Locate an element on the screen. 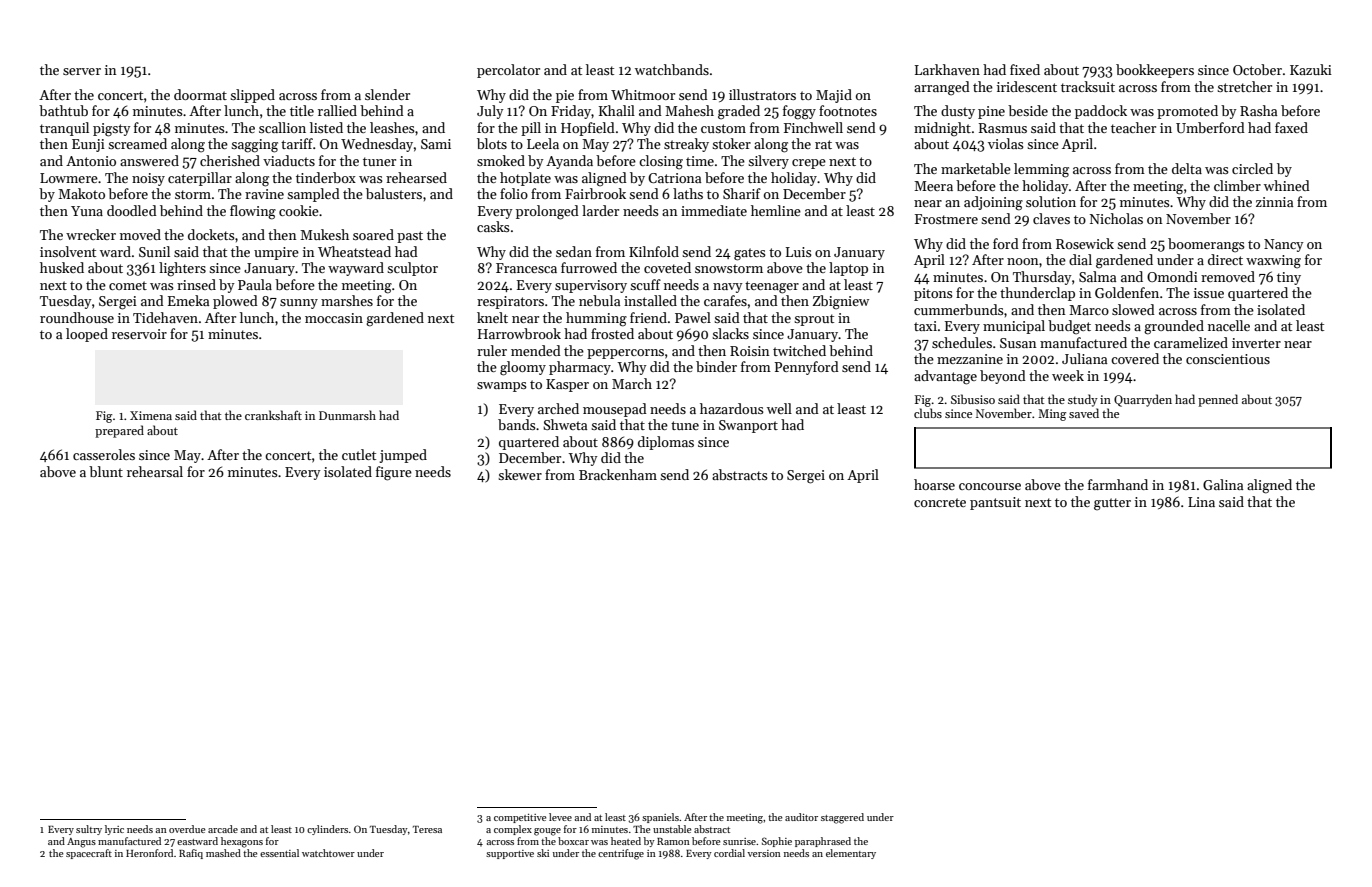  noon is located at coordinates (1023, 261).
